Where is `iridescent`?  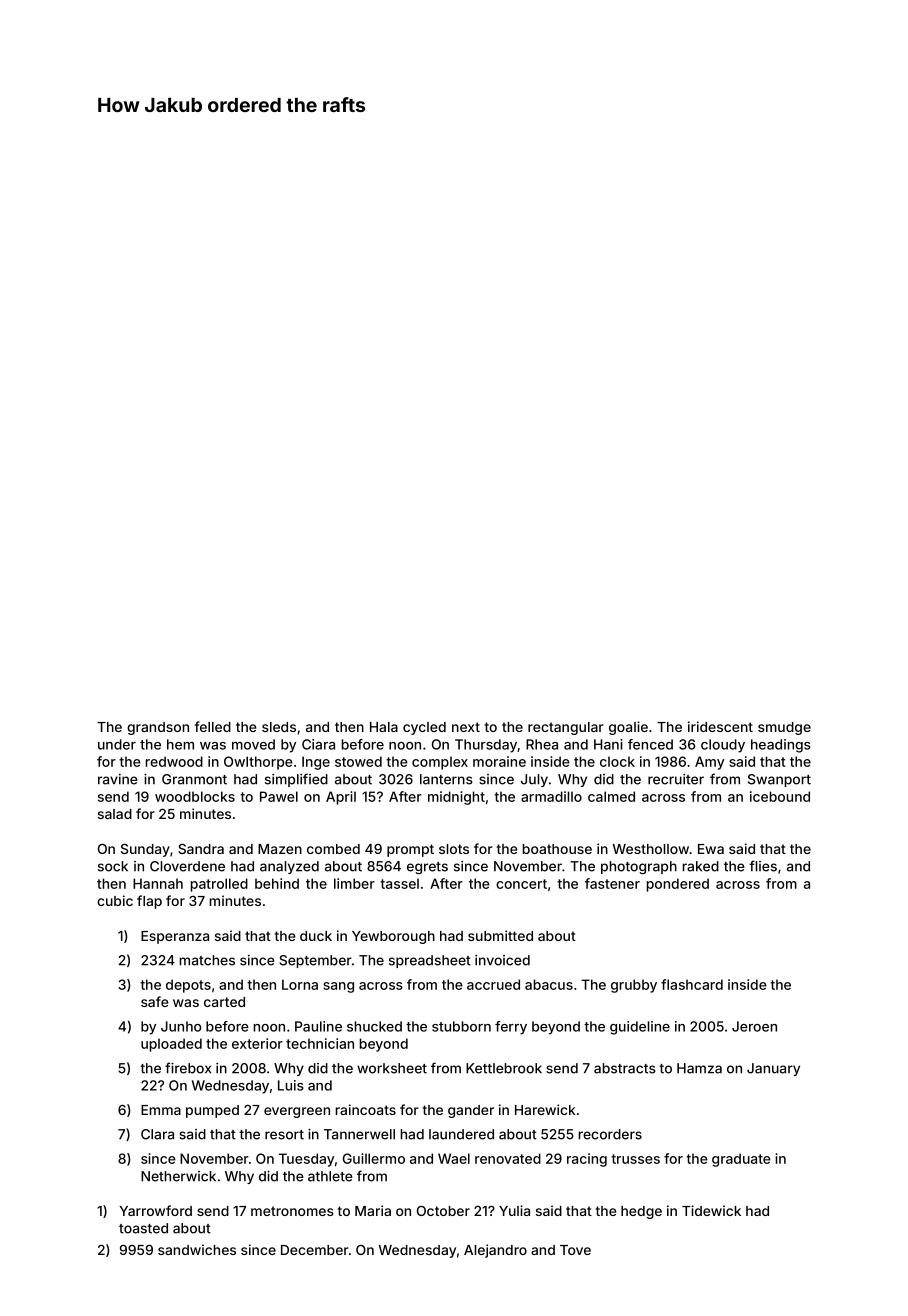
iridescent is located at coordinates (720, 726).
